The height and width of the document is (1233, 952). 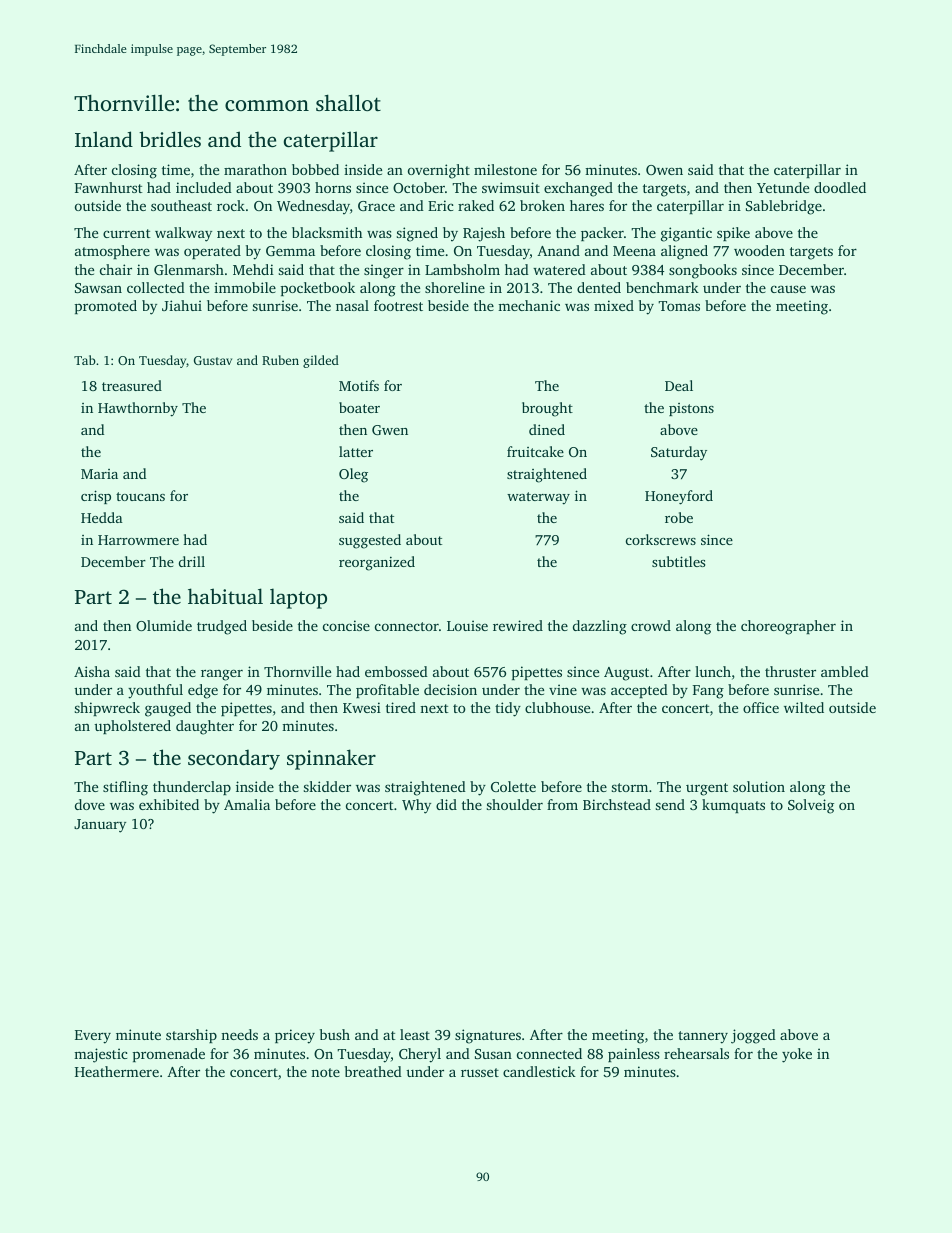 I want to click on bobbed, so click(x=315, y=169).
